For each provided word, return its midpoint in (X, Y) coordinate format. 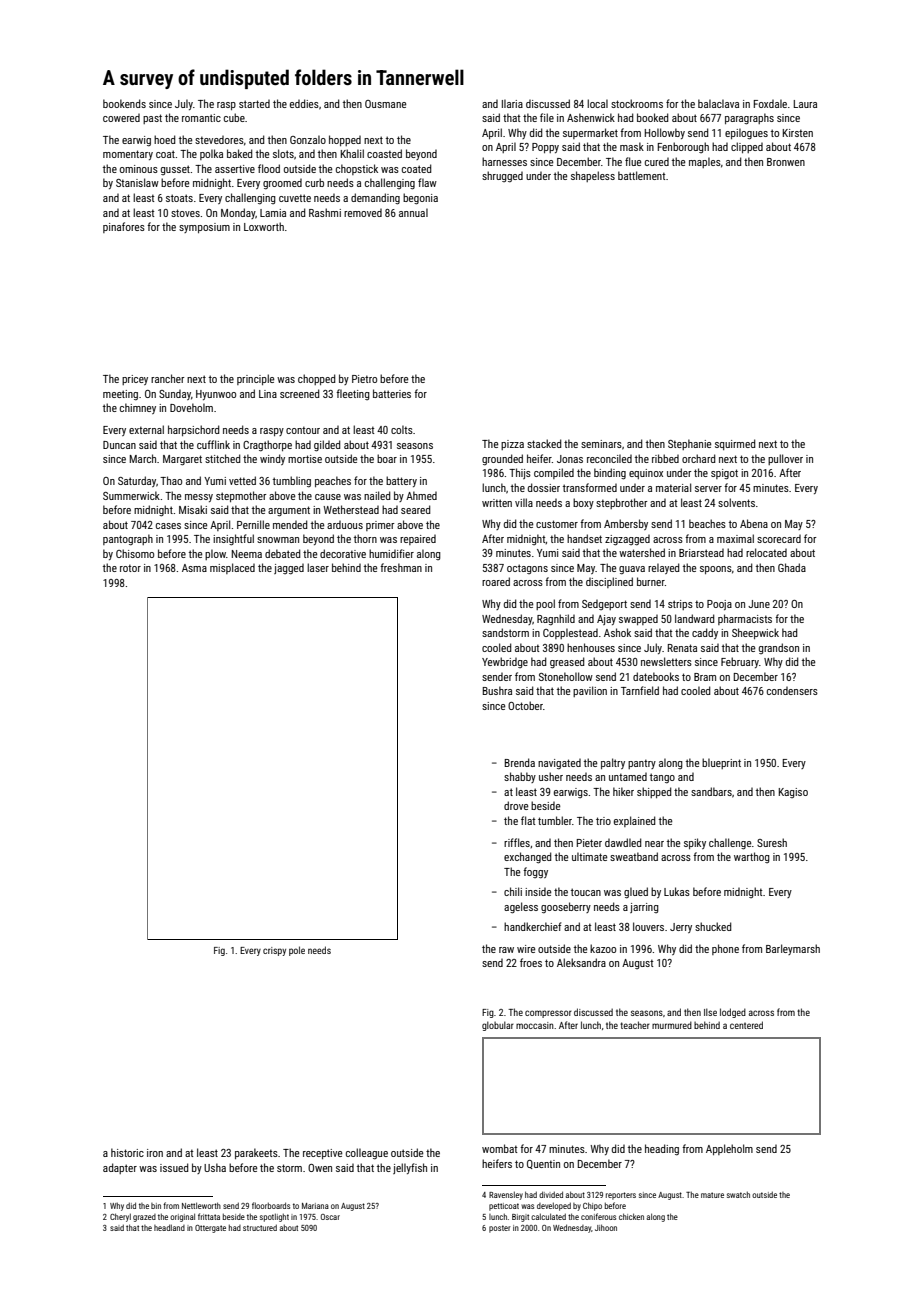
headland (169, 1227)
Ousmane (385, 104)
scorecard (779, 539)
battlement (642, 175)
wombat (499, 1148)
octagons (527, 569)
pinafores (124, 227)
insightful (233, 540)
